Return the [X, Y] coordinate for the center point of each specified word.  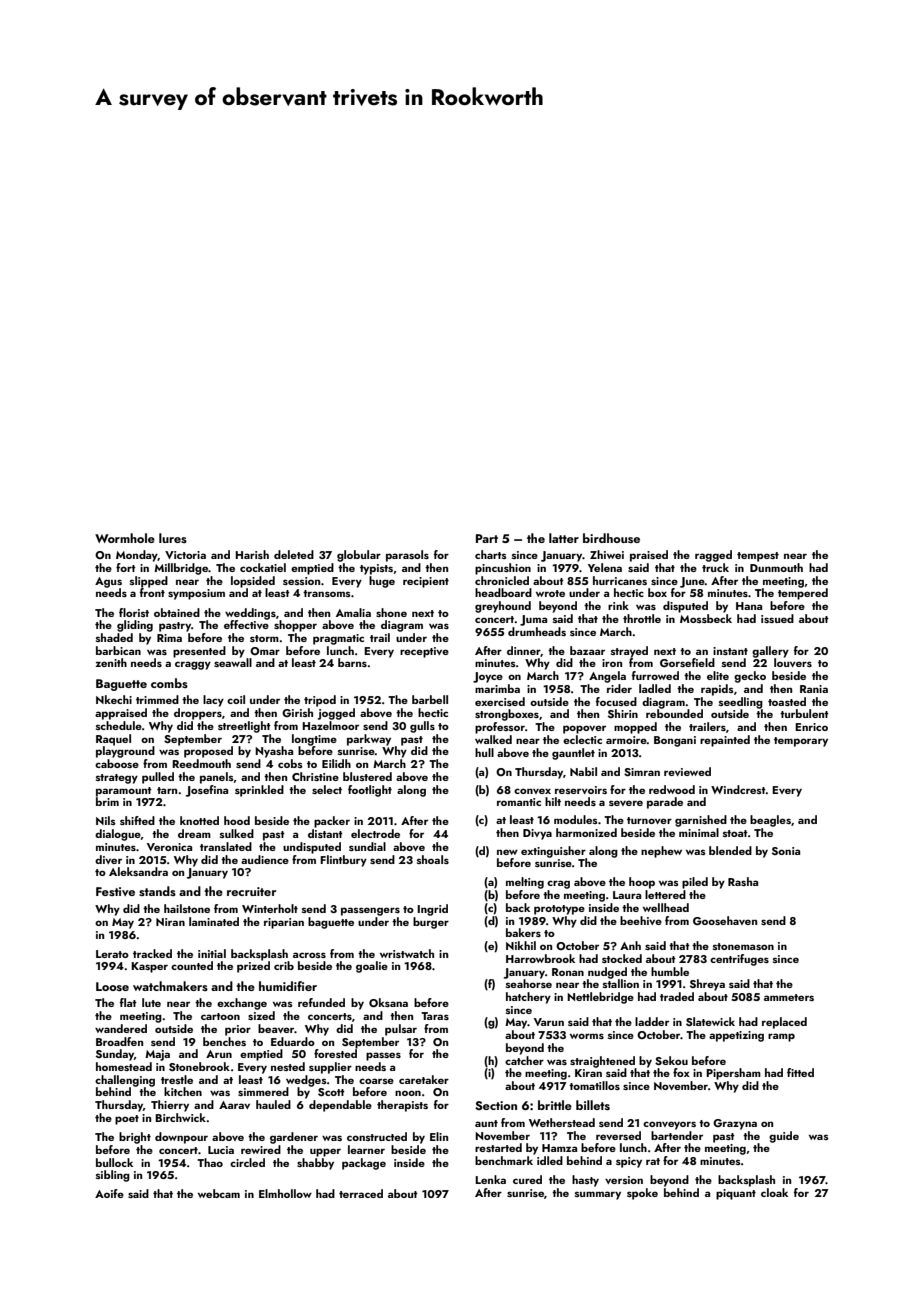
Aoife [109, 1193]
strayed [629, 652]
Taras [435, 1016]
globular [359, 556]
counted [192, 965]
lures [173, 538]
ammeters [789, 997]
